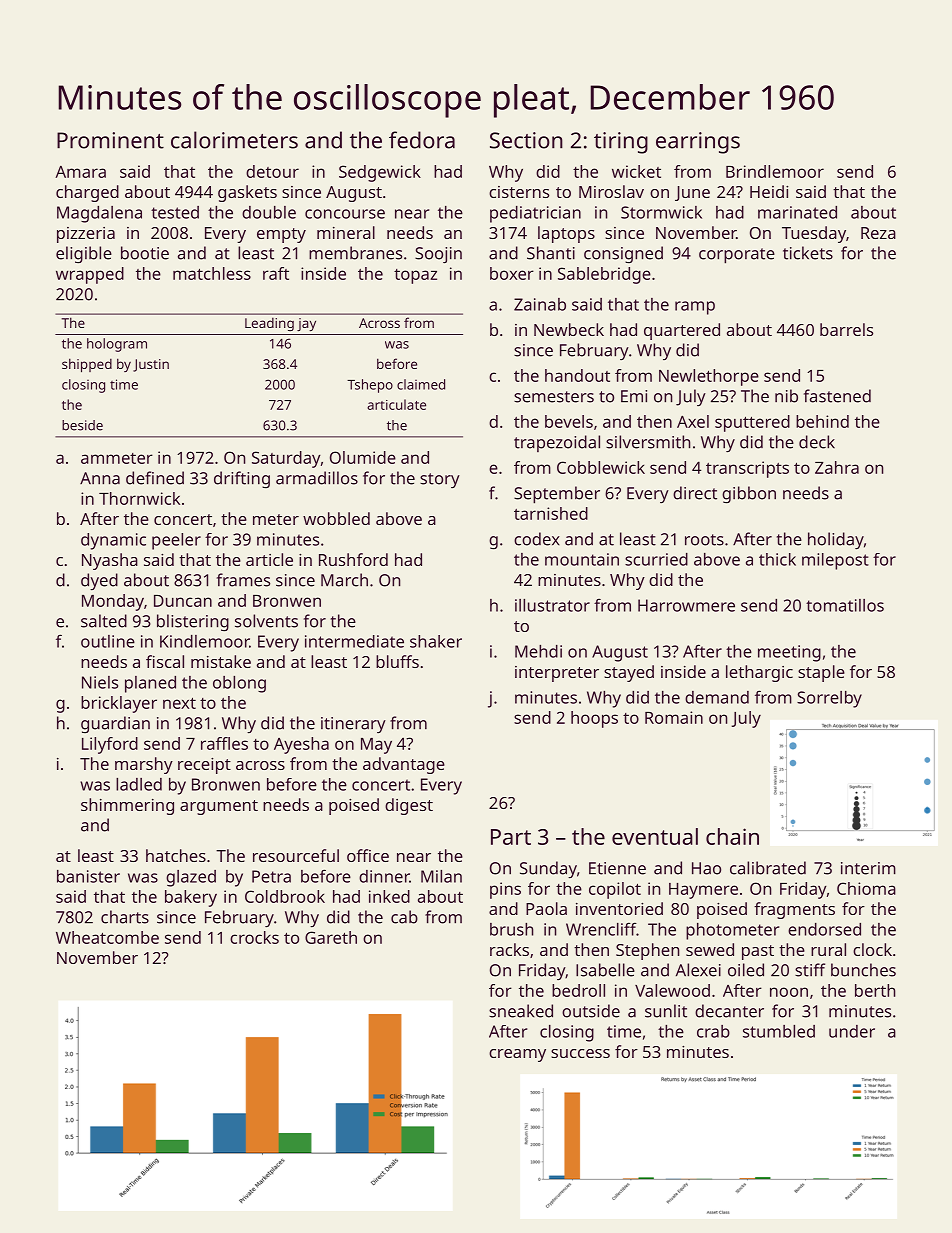  Describe the element at coordinates (353, 559) in the image. I see `Rushford` at that location.
